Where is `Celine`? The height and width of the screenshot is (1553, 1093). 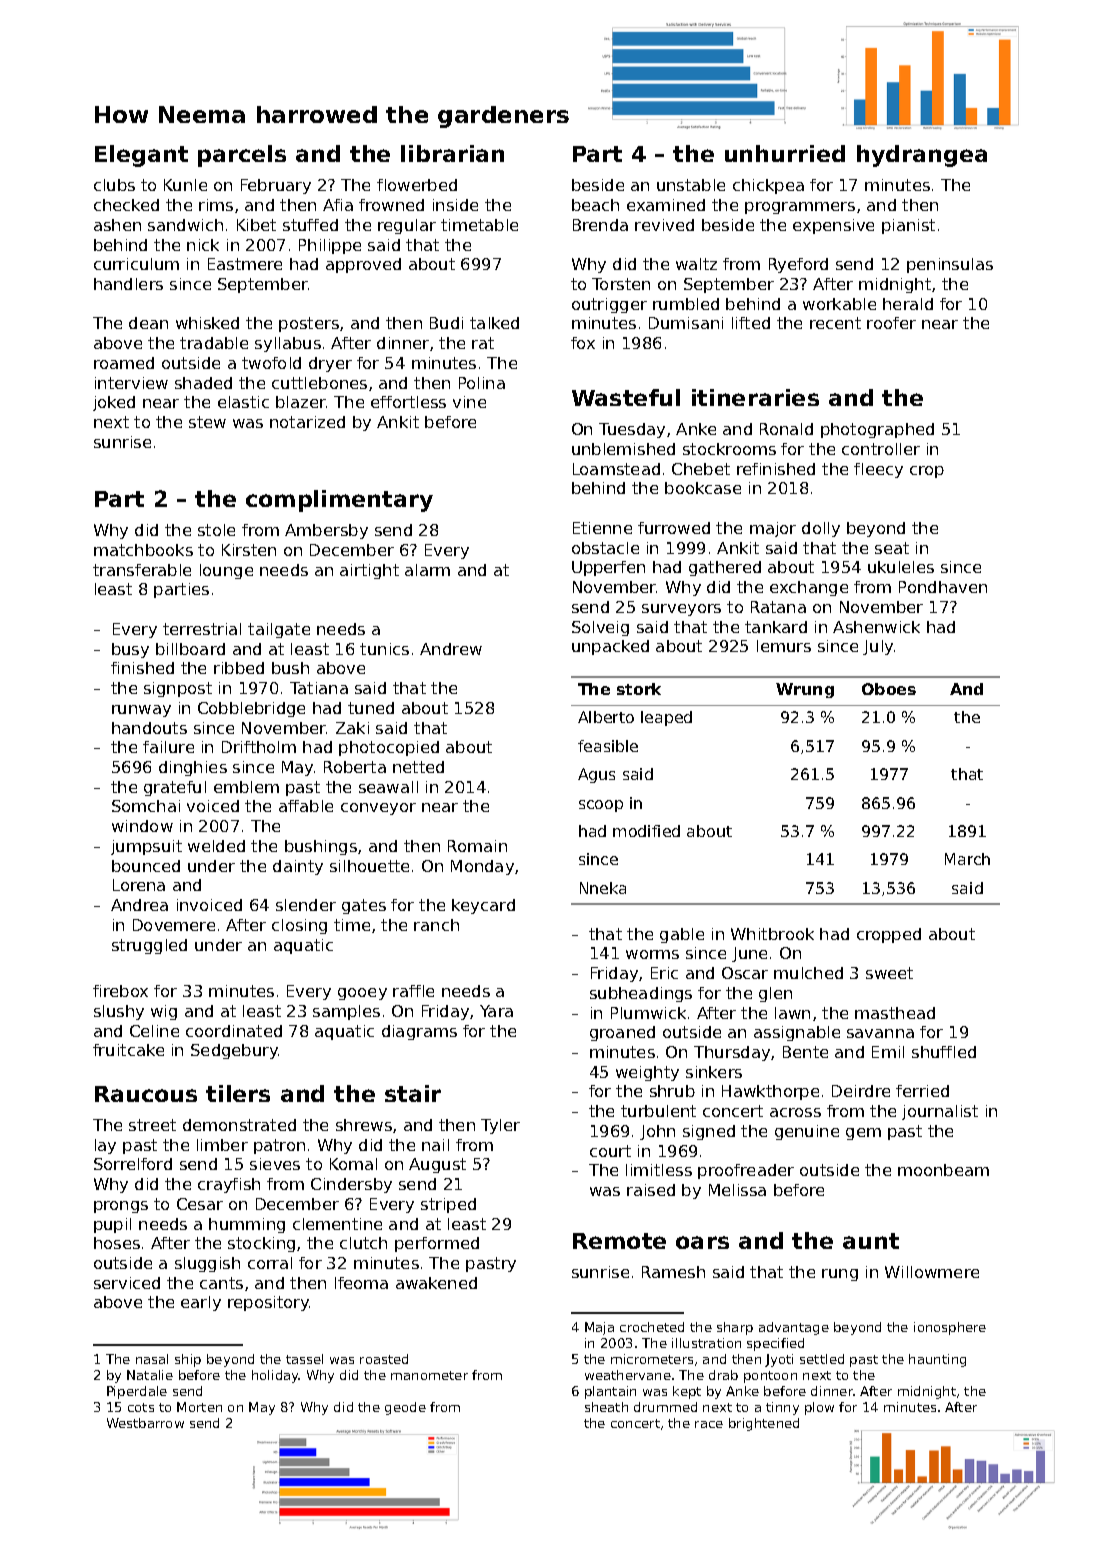 Celine is located at coordinates (154, 1031).
